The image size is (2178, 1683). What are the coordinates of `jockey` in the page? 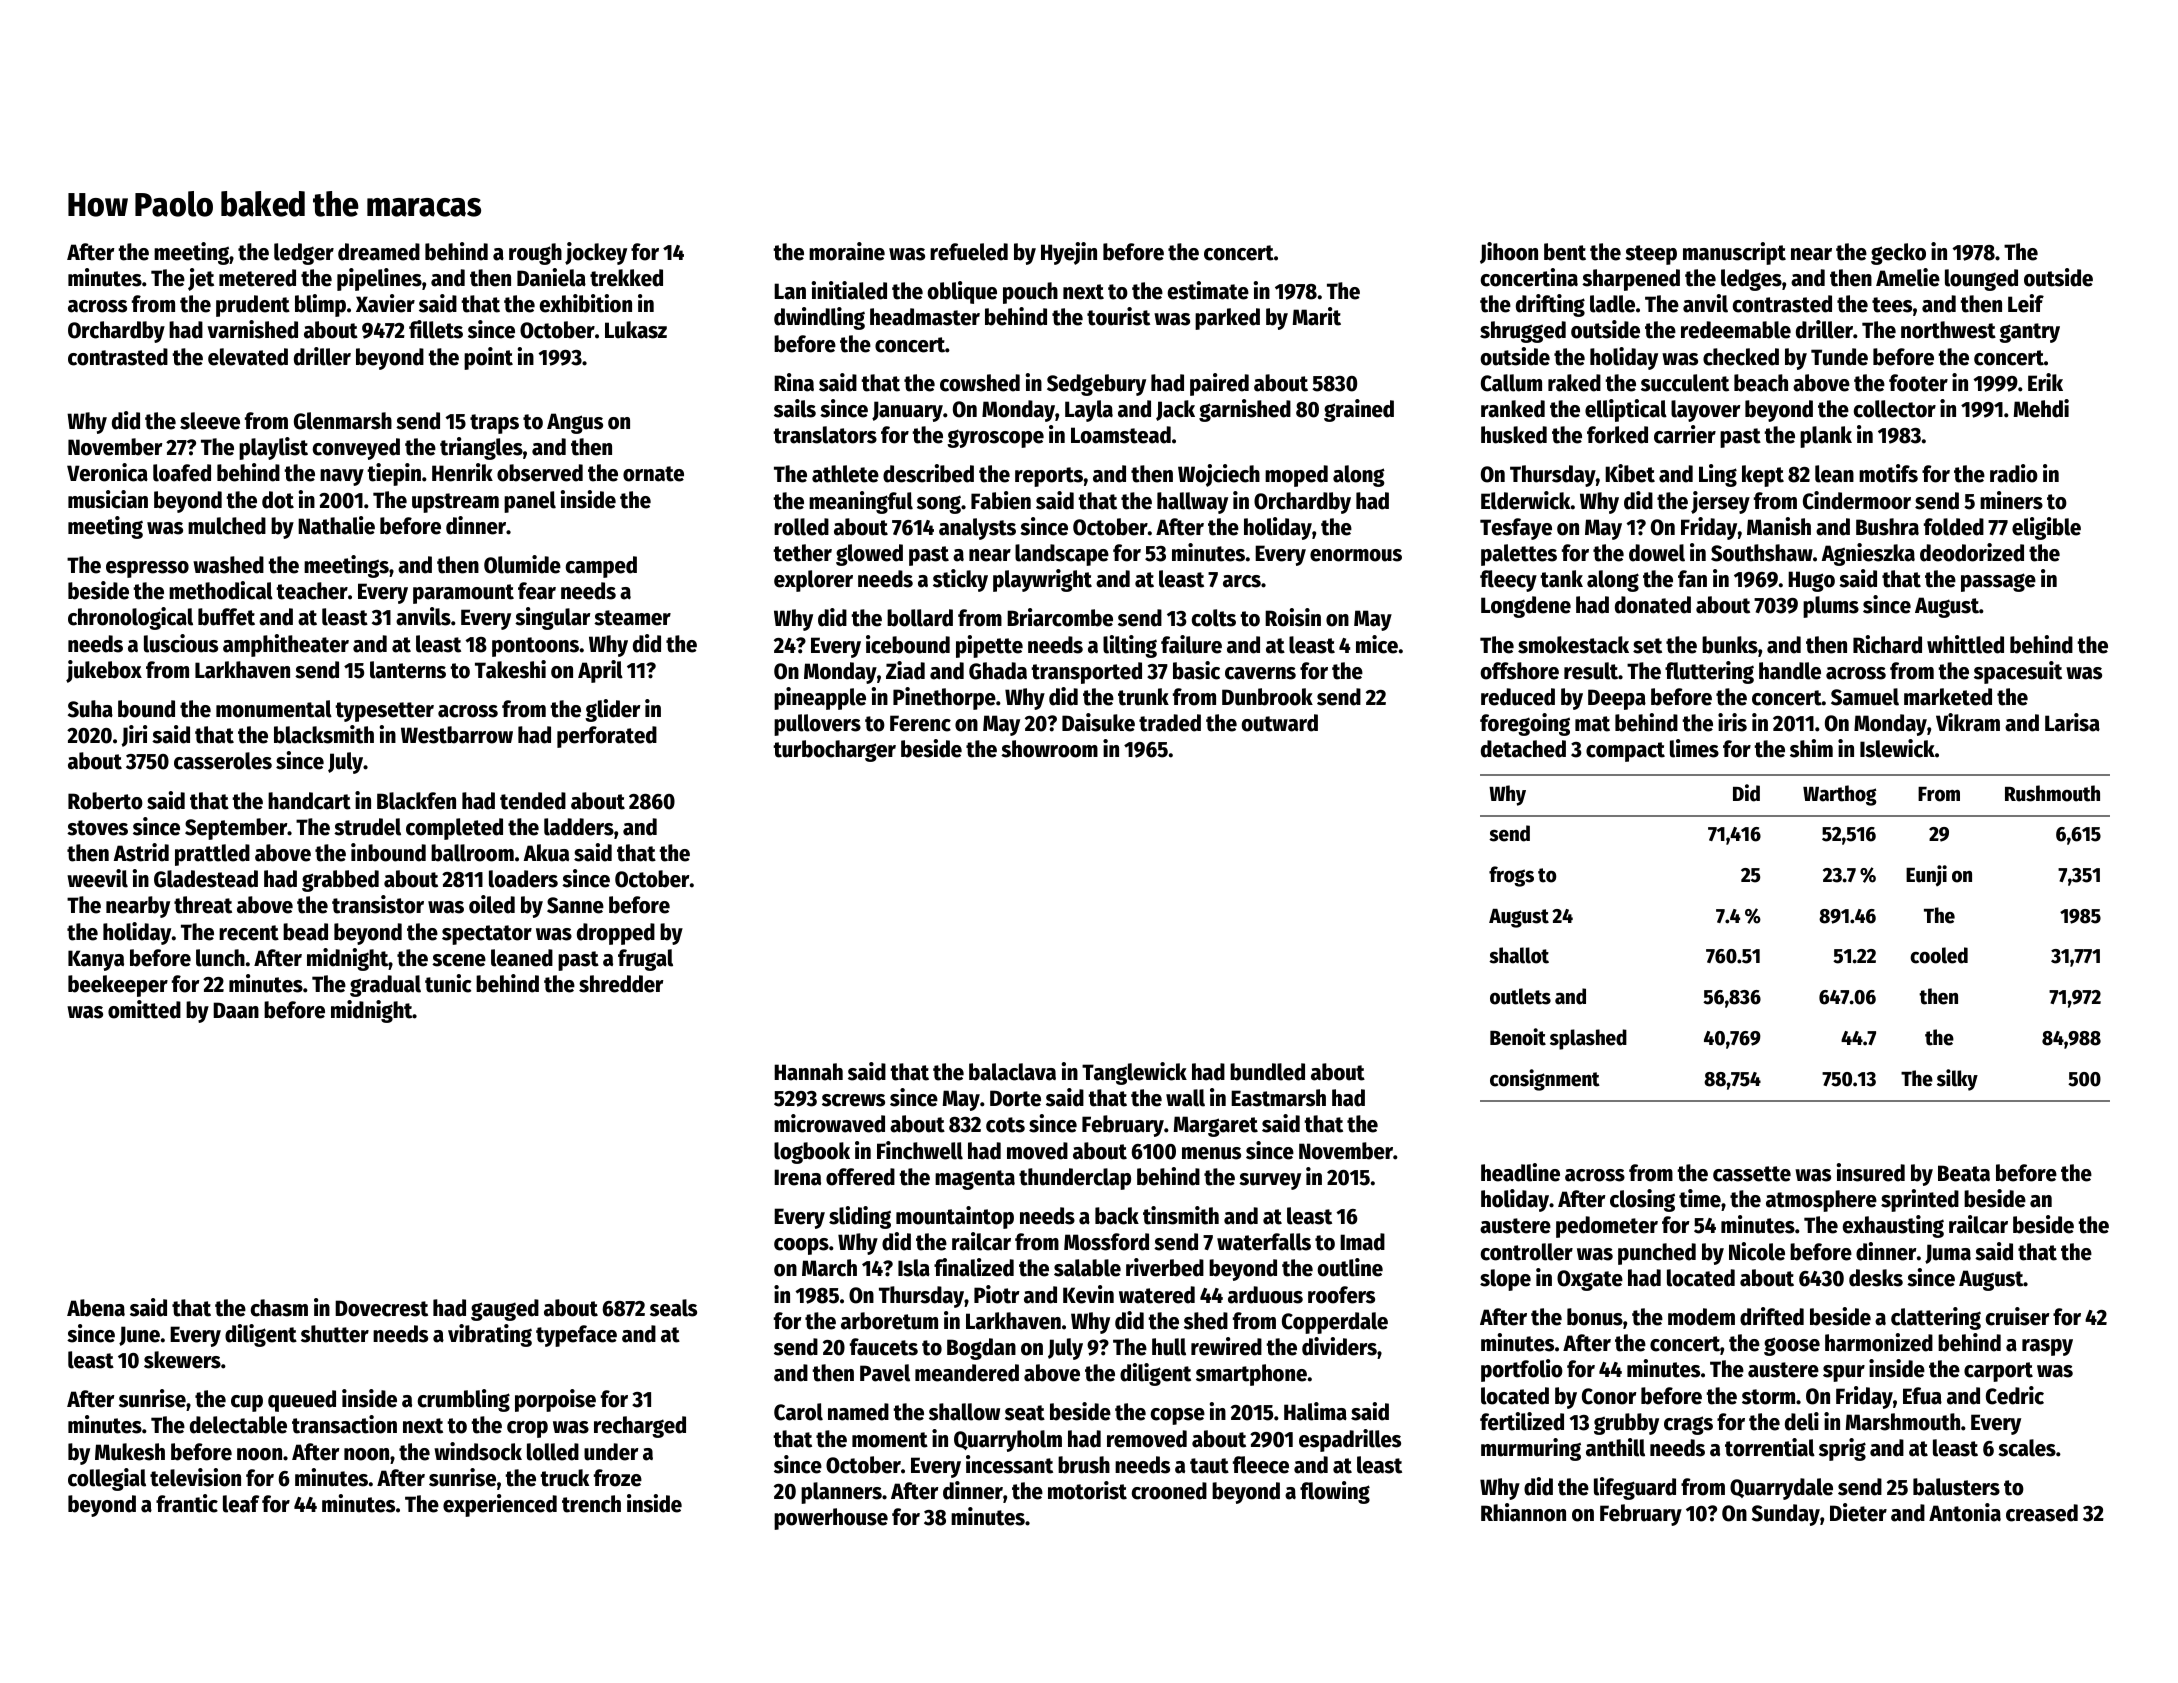 It's located at (596, 253).
